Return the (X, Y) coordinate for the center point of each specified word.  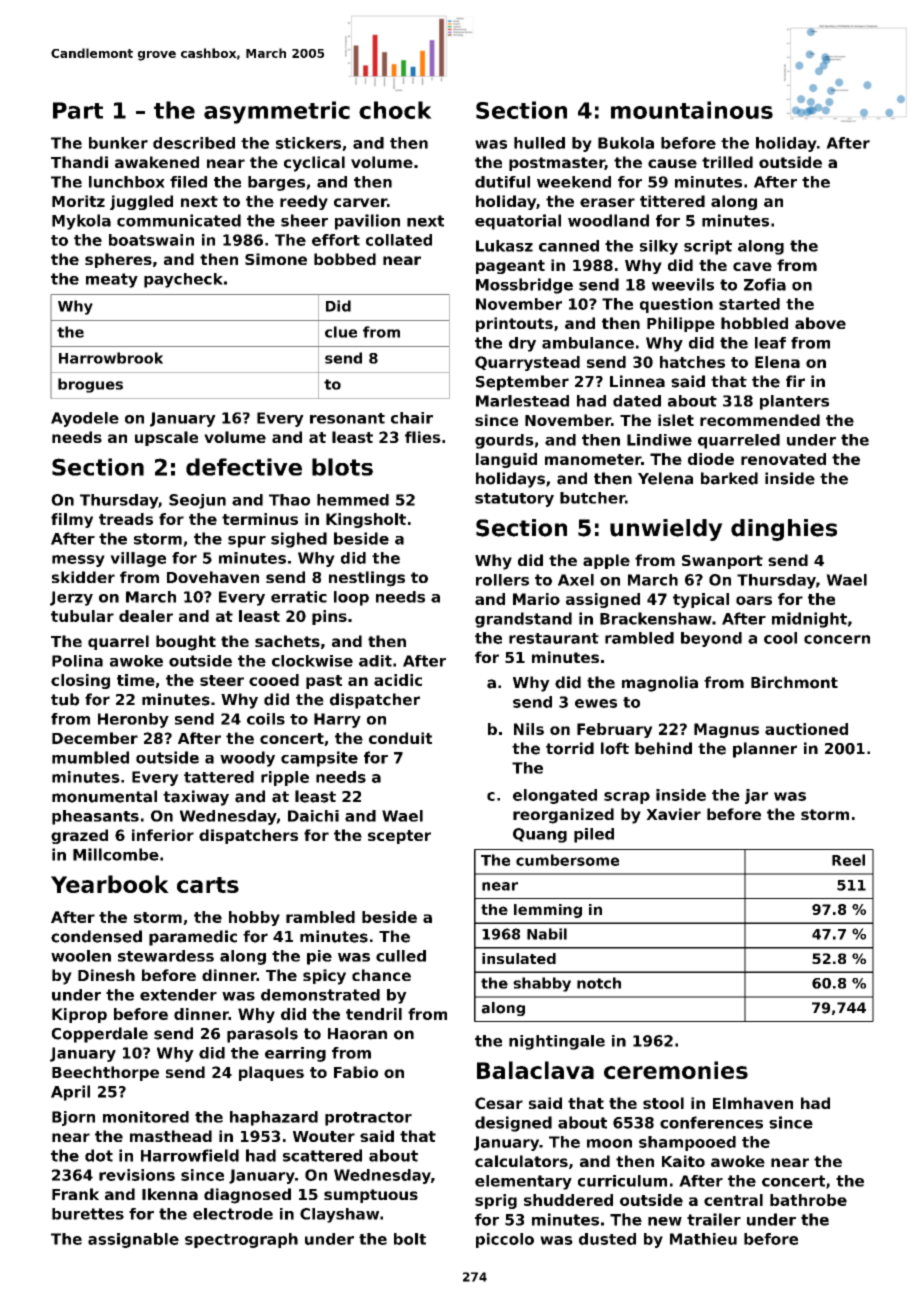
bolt (410, 1239)
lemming (548, 911)
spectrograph (241, 1240)
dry (522, 344)
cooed (274, 680)
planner (765, 750)
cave (752, 266)
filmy (72, 520)
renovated (783, 459)
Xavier (673, 814)
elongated (555, 796)
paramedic (193, 938)
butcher (592, 498)
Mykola (81, 222)
